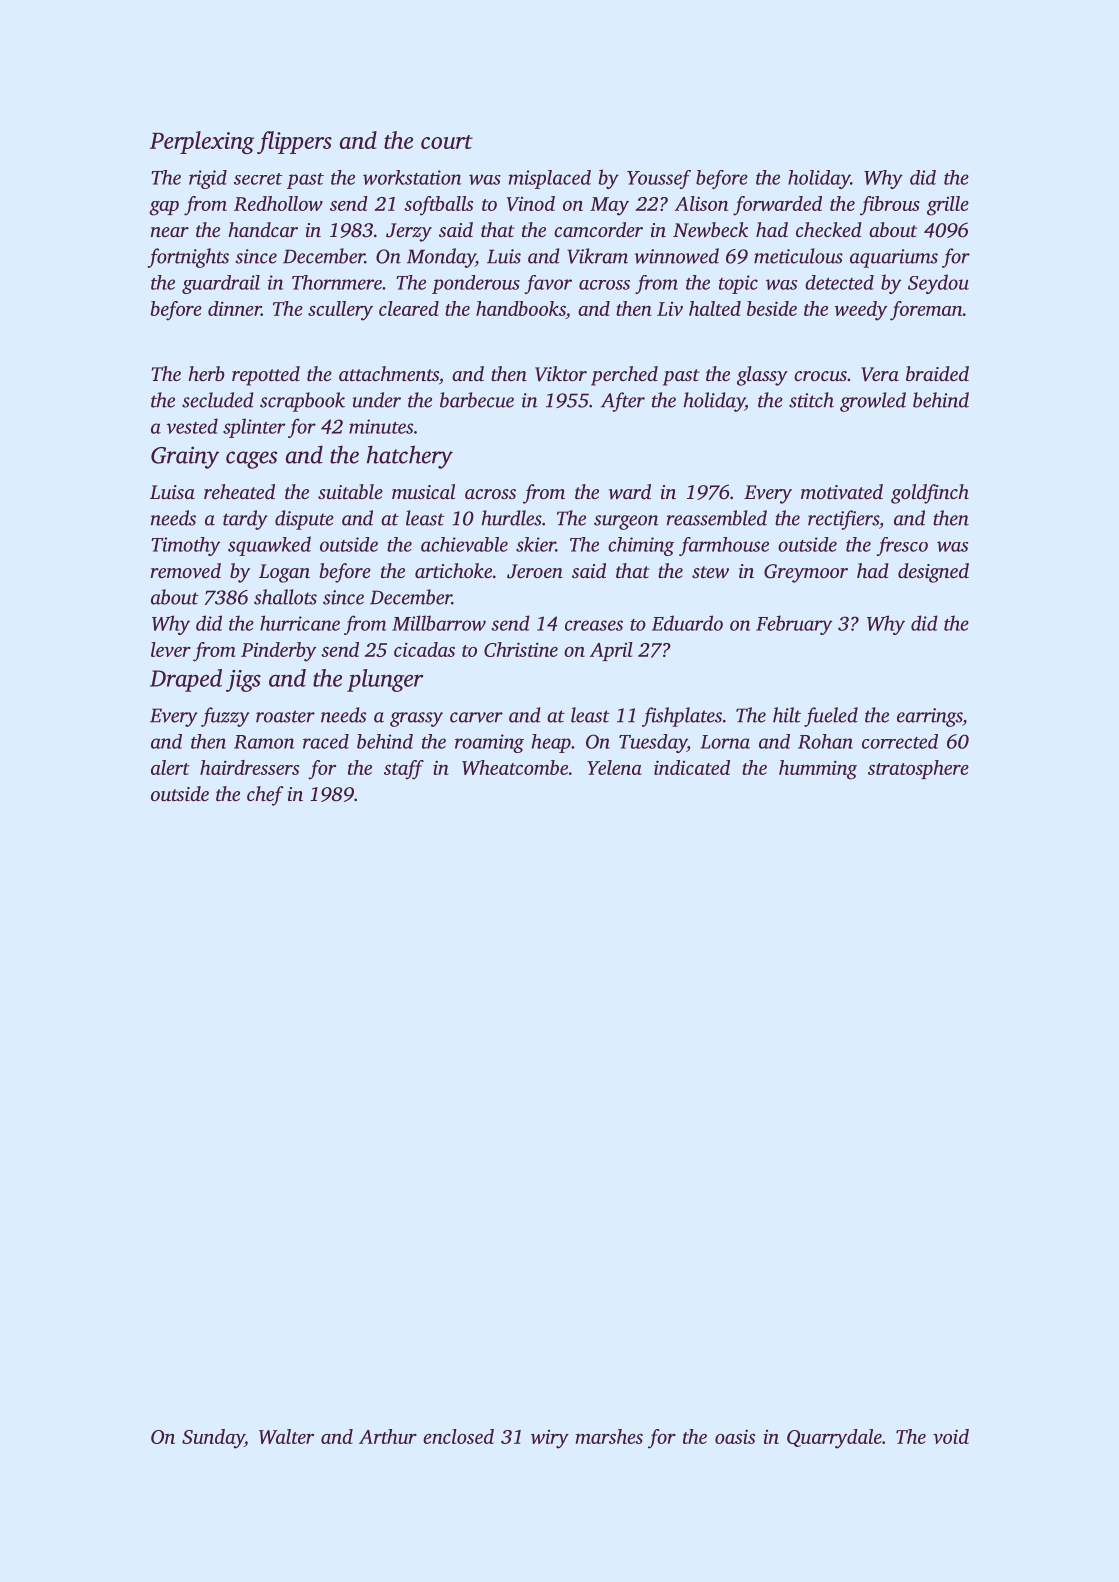 This document has height=1582, width=1119. What do you see at coordinates (489, 743) in the document?
I see `roaming` at bounding box center [489, 743].
